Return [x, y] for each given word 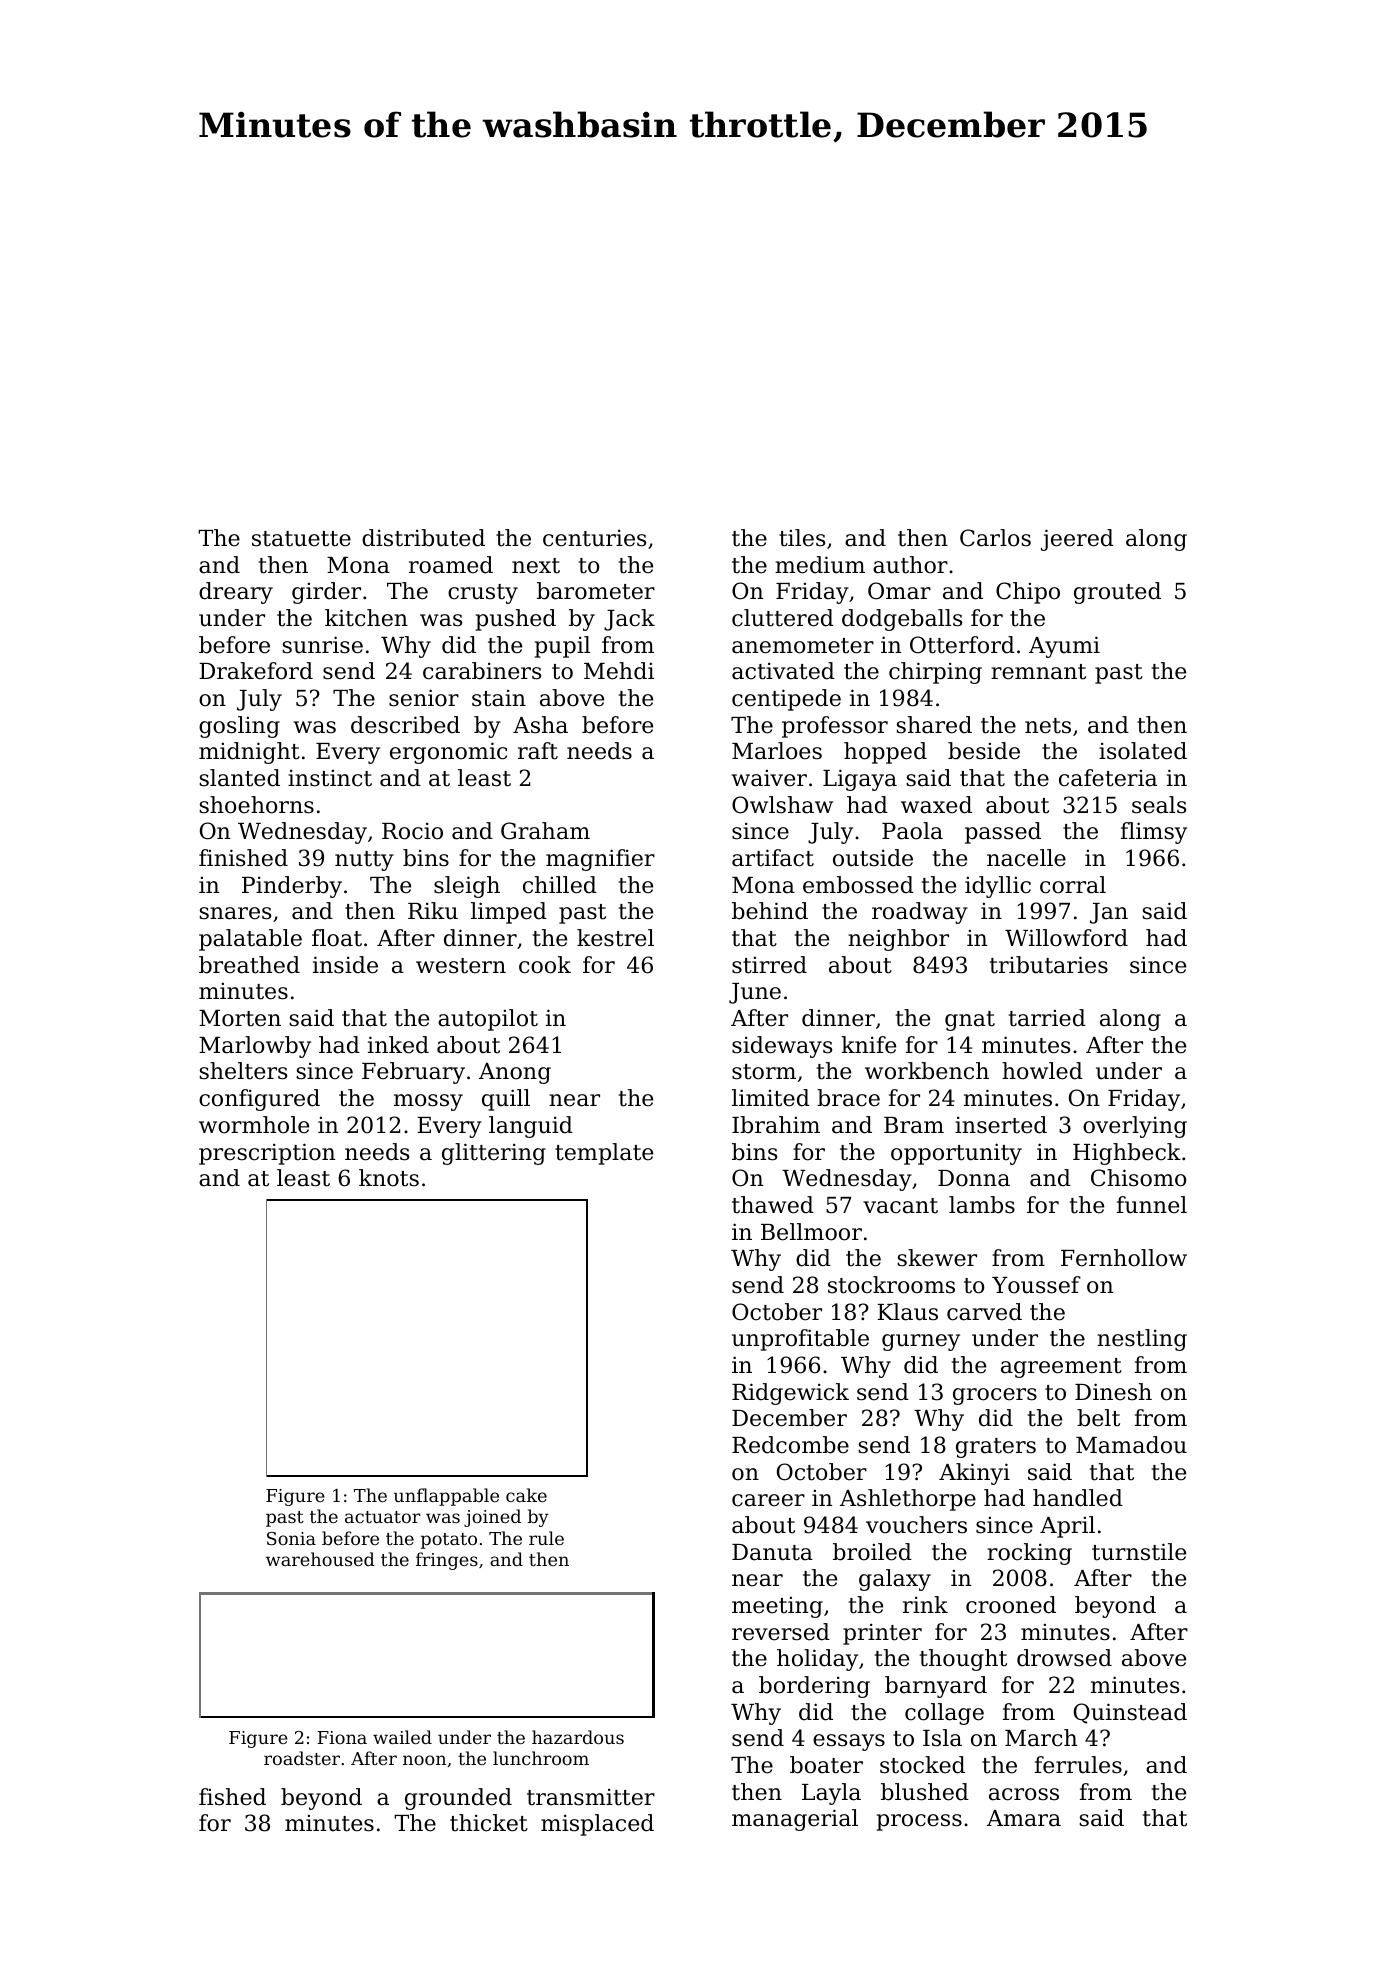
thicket [489, 1823]
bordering [814, 1687]
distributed [423, 538]
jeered [1077, 540]
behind [770, 911]
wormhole [254, 1125]
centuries [594, 538]
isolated [1143, 751]
